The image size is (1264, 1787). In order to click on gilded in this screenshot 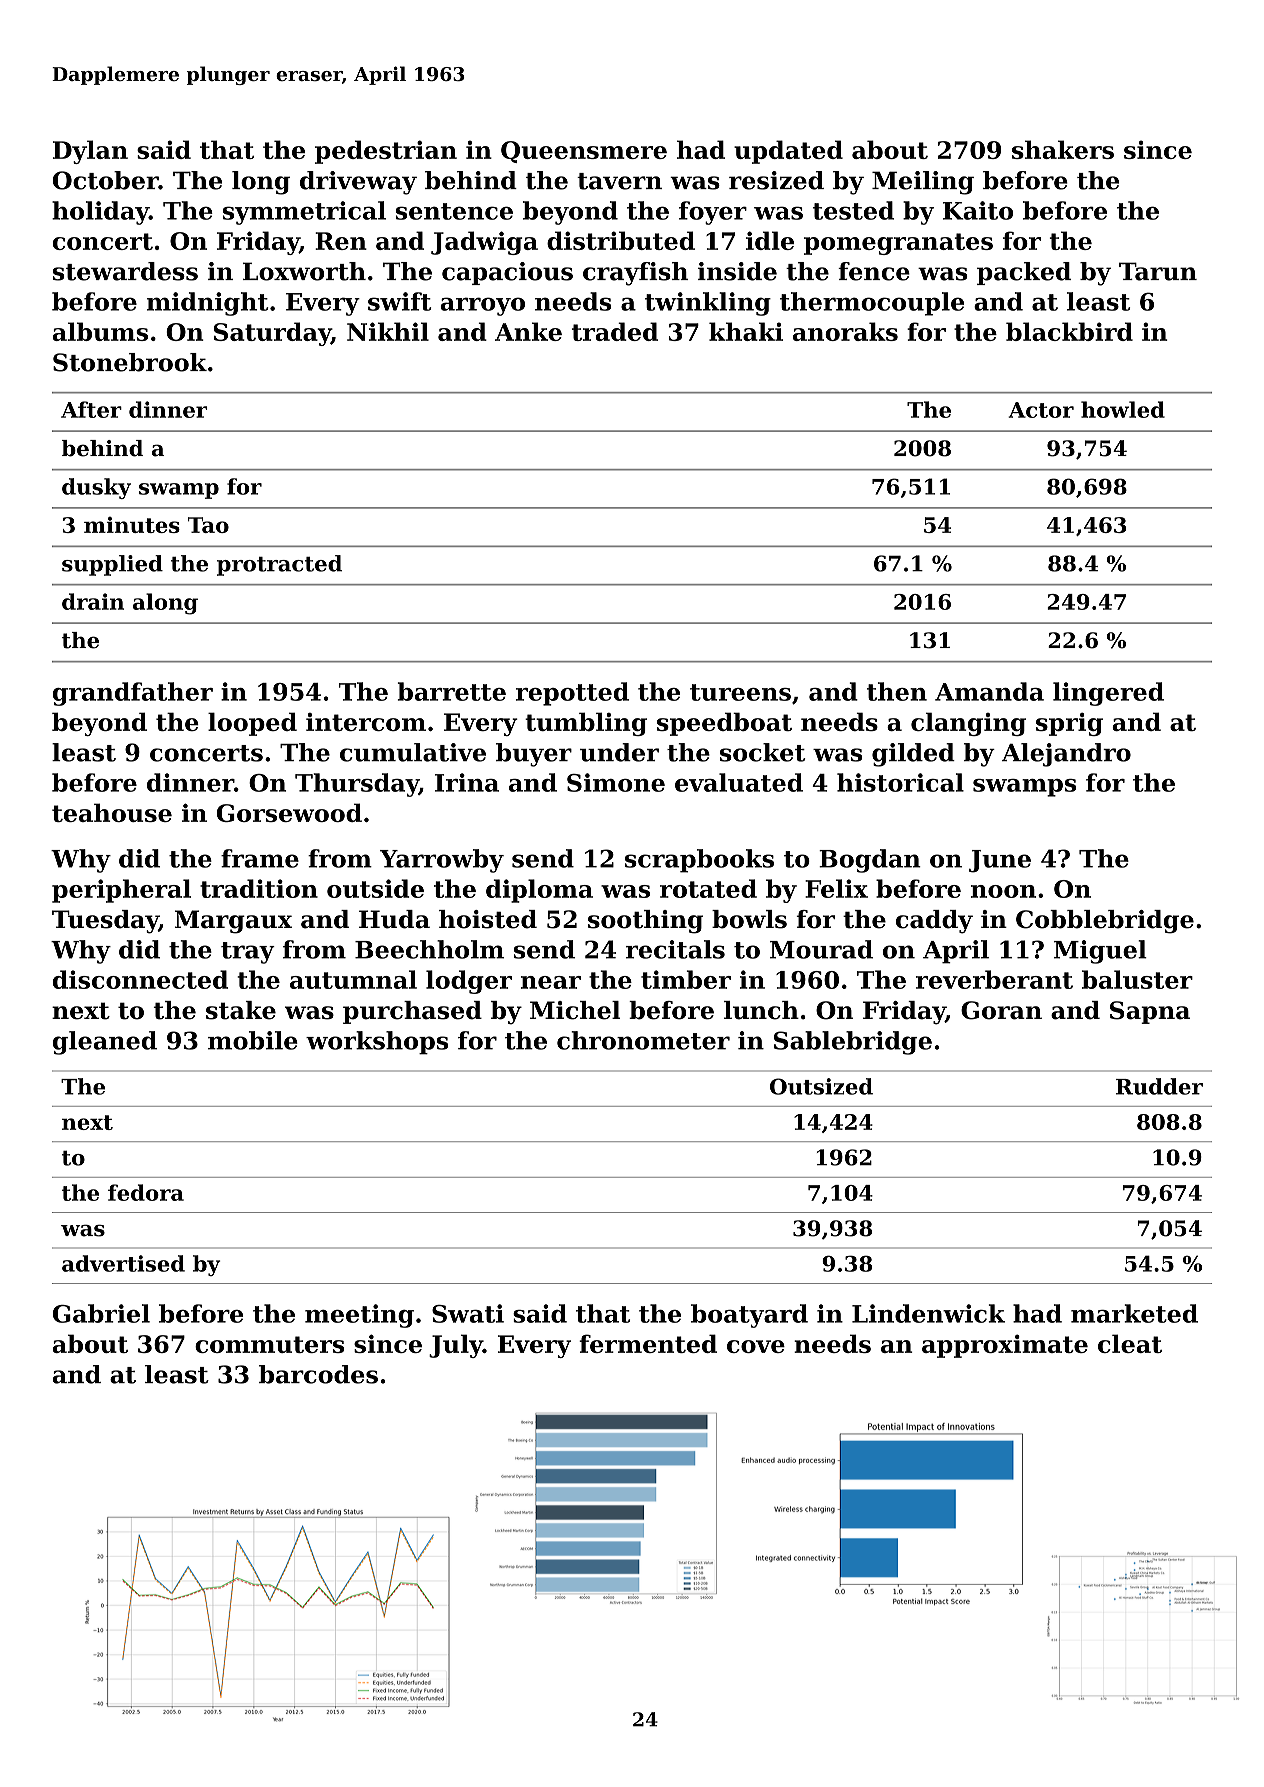, I will do `click(913, 755)`.
